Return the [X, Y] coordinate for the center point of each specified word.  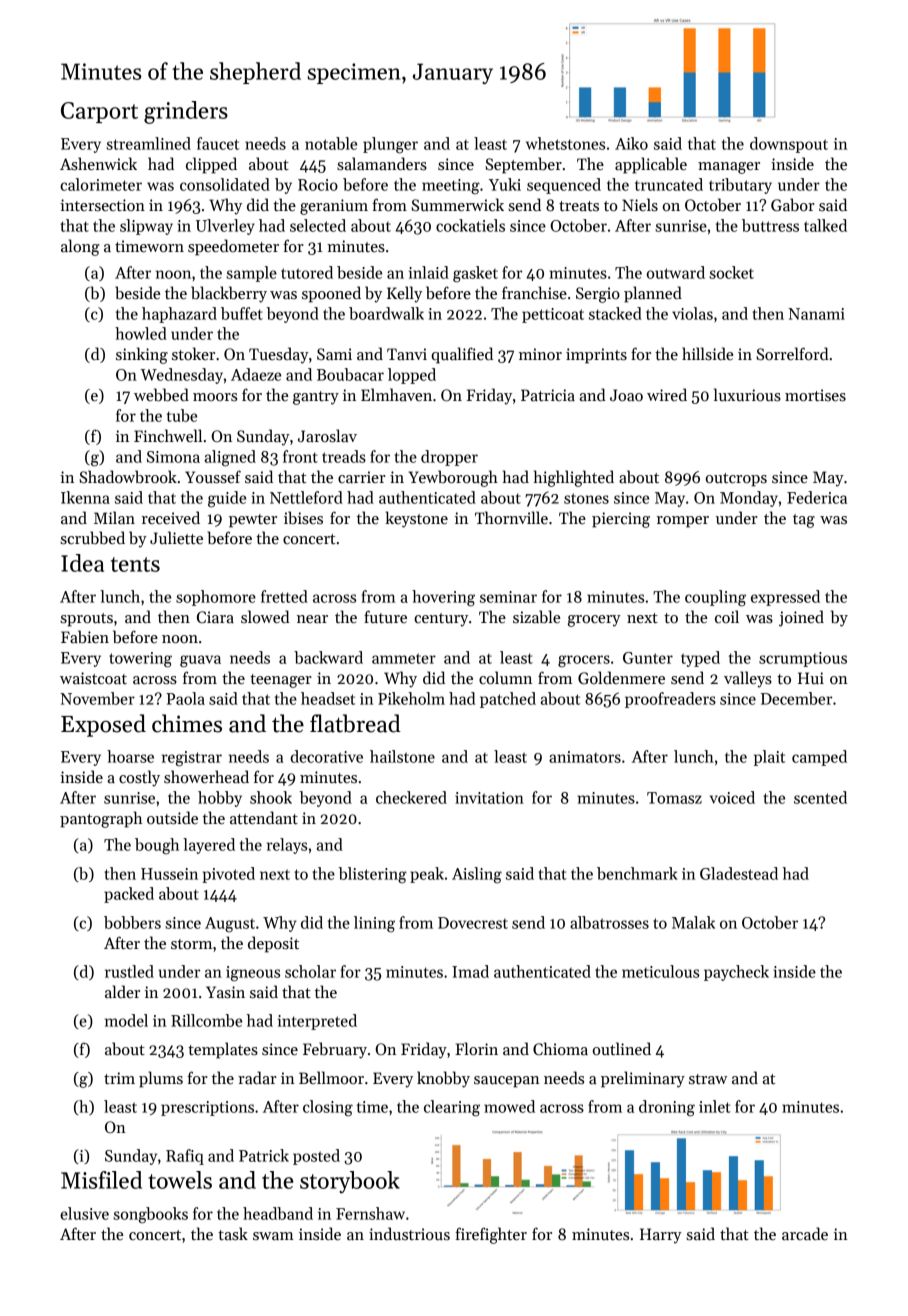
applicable [651, 165]
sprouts [86, 620]
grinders [186, 112]
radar [257, 1077]
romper [683, 522]
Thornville [511, 517]
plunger [390, 145]
